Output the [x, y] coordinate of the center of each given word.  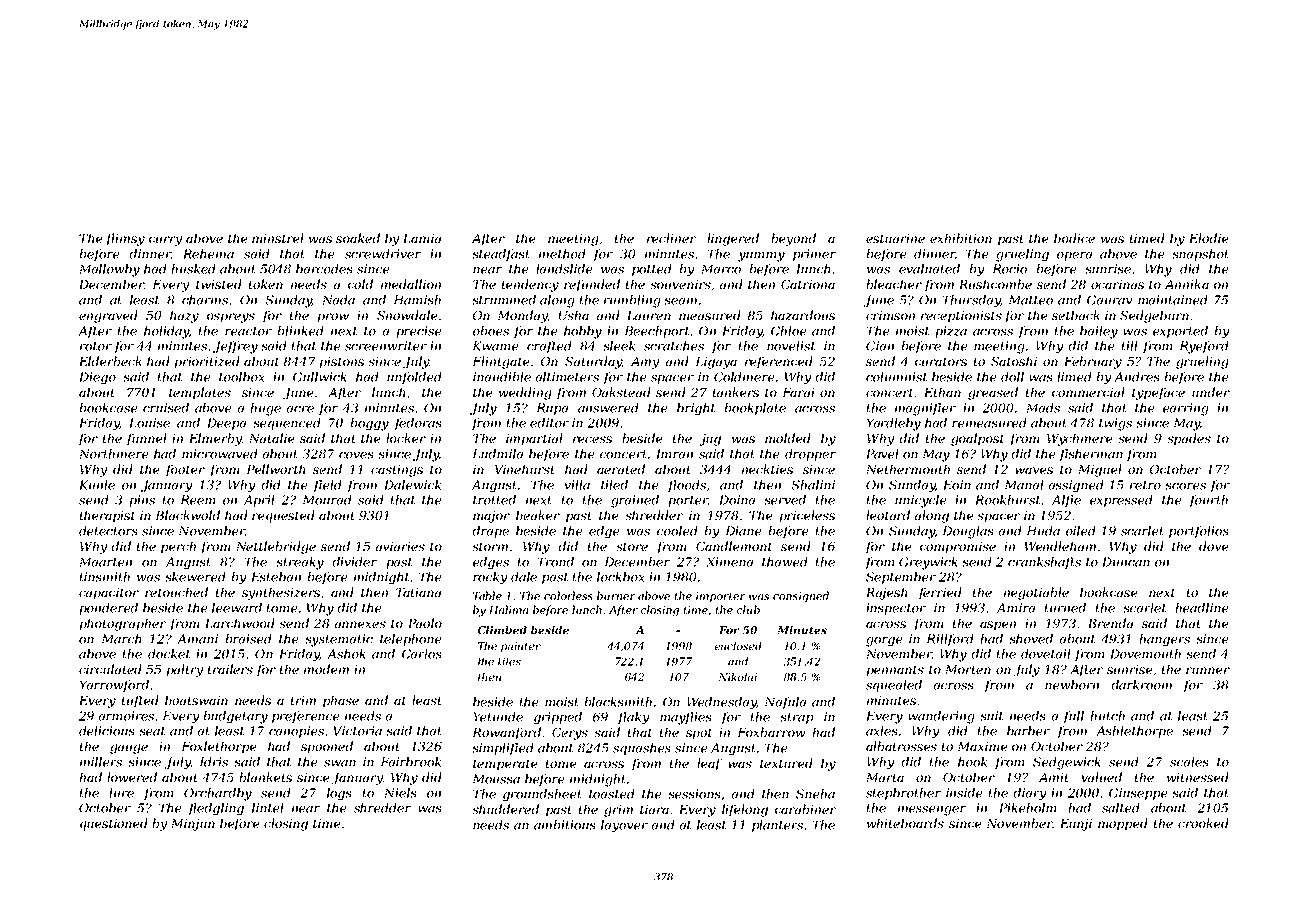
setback [1076, 315]
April [259, 501]
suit [991, 716]
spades [1189, 439]
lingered [733, 239]
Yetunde [498, 717]
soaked [358, 238]
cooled [677, 531]
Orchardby [218, 794]
